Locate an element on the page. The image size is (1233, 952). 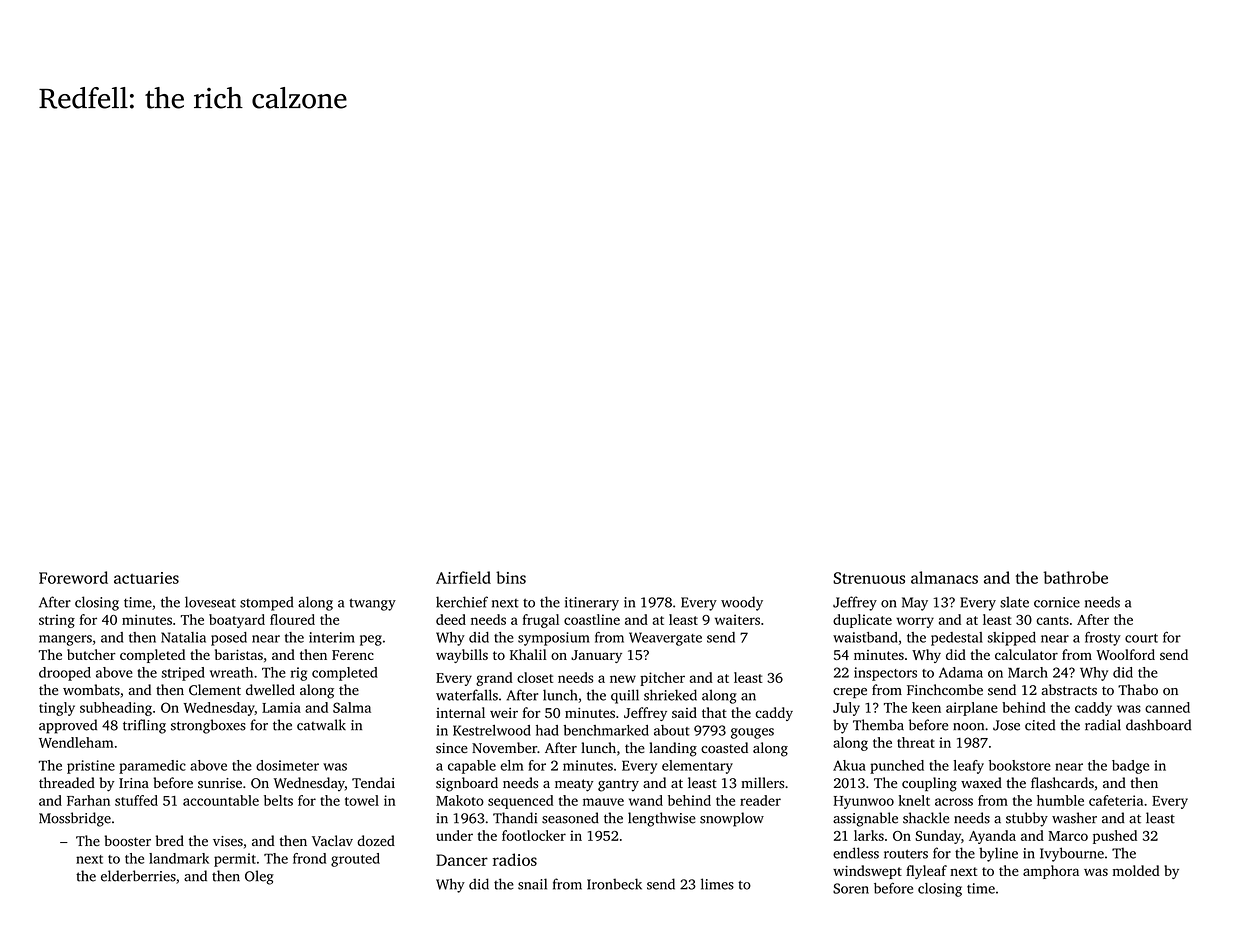
dosimeter is located at coordinates (287, 765).
